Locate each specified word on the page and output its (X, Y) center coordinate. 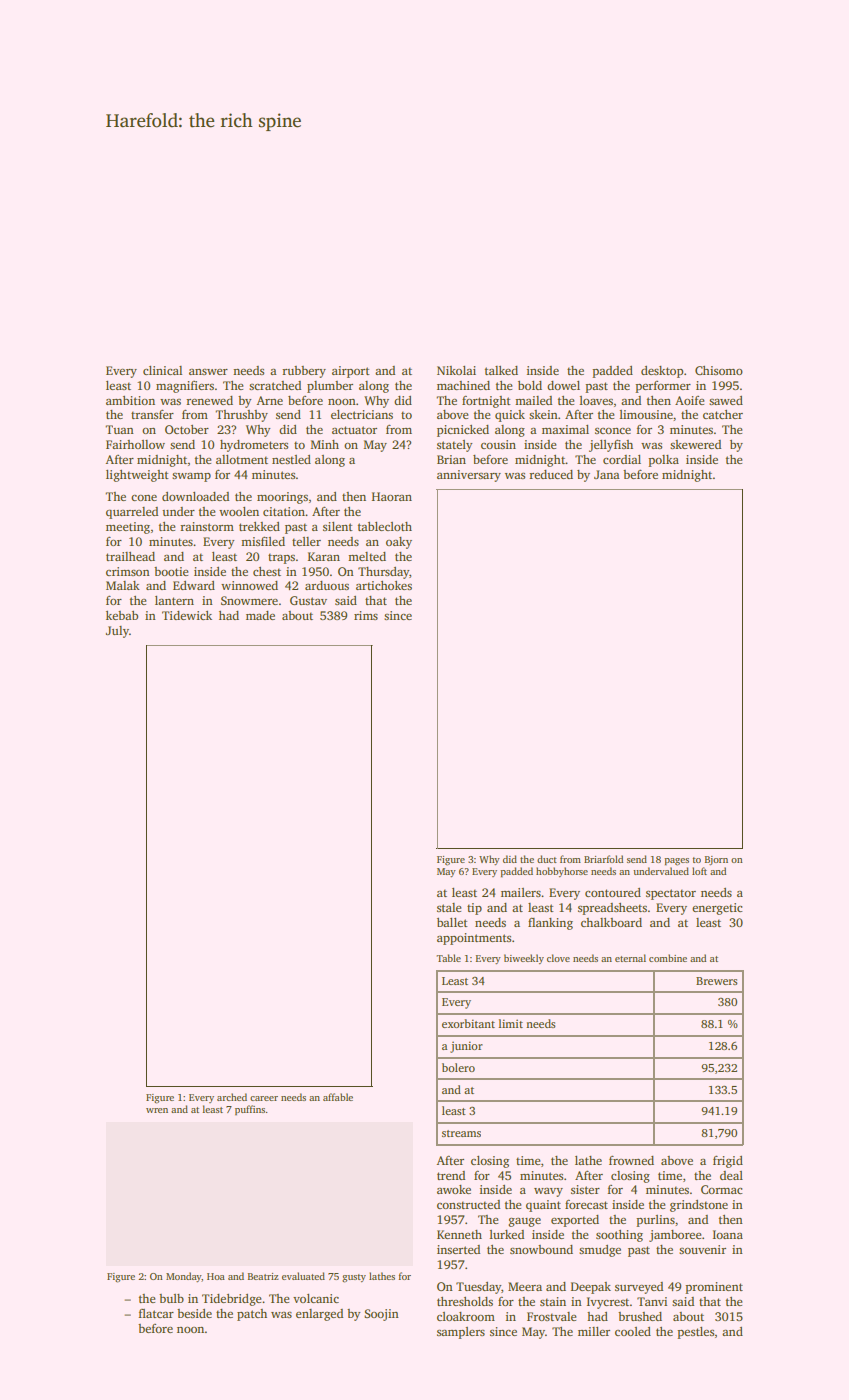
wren (157, 1110)
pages (676, 862)
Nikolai (456, 370)
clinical (162, 370)
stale (449, 907)
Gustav (308, 600)
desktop (662, 372)
